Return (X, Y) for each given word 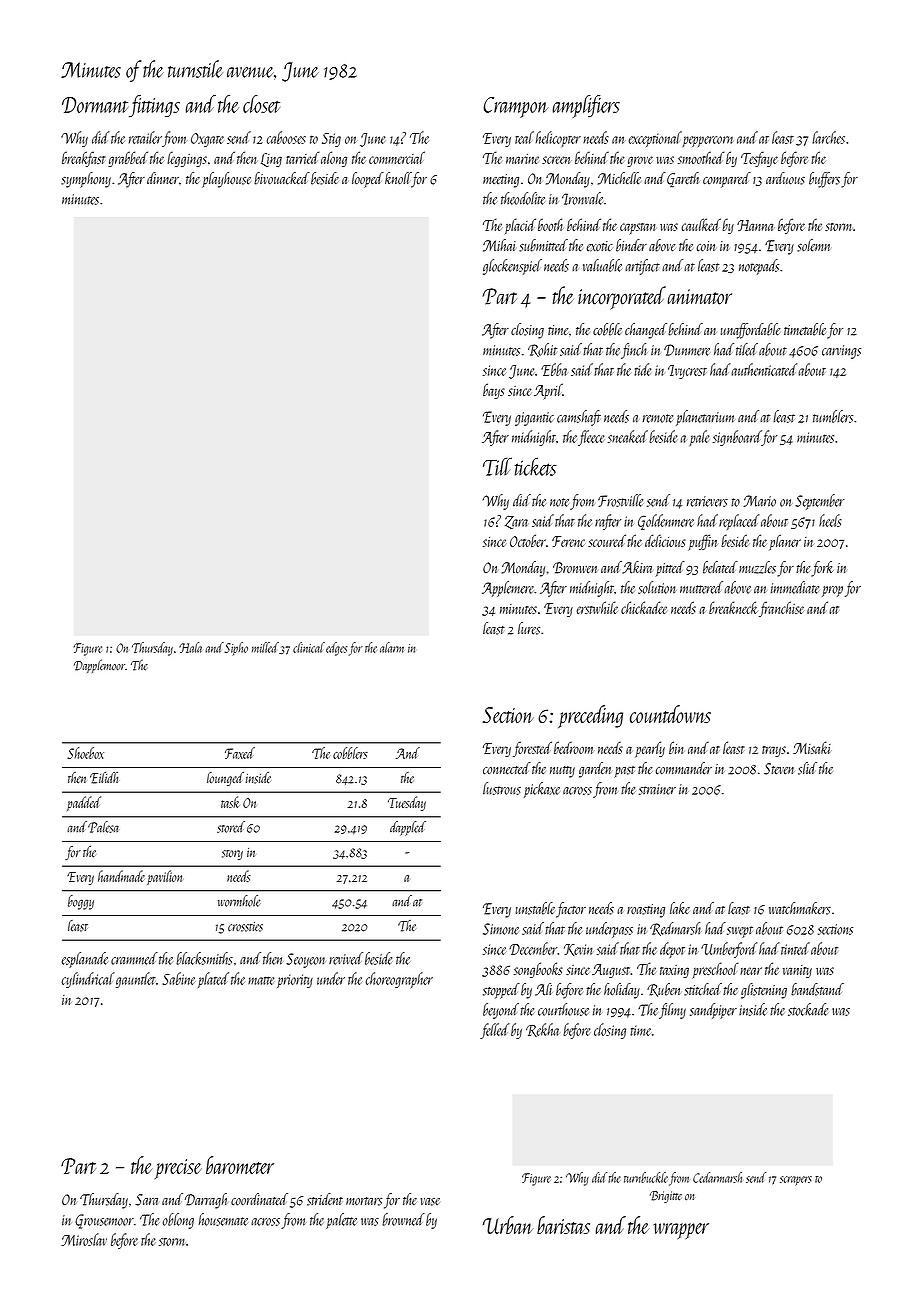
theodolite (523, 198)
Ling (271, 160)
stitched (703, 989)
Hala (190, 647)
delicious (665, 540)
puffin (702, 542)
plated (213, 980)
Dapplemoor (100, 666)
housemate (223, 1219)
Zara (516, 522)
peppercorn (708, 141)
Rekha (542, 1030)
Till (497, 466)
